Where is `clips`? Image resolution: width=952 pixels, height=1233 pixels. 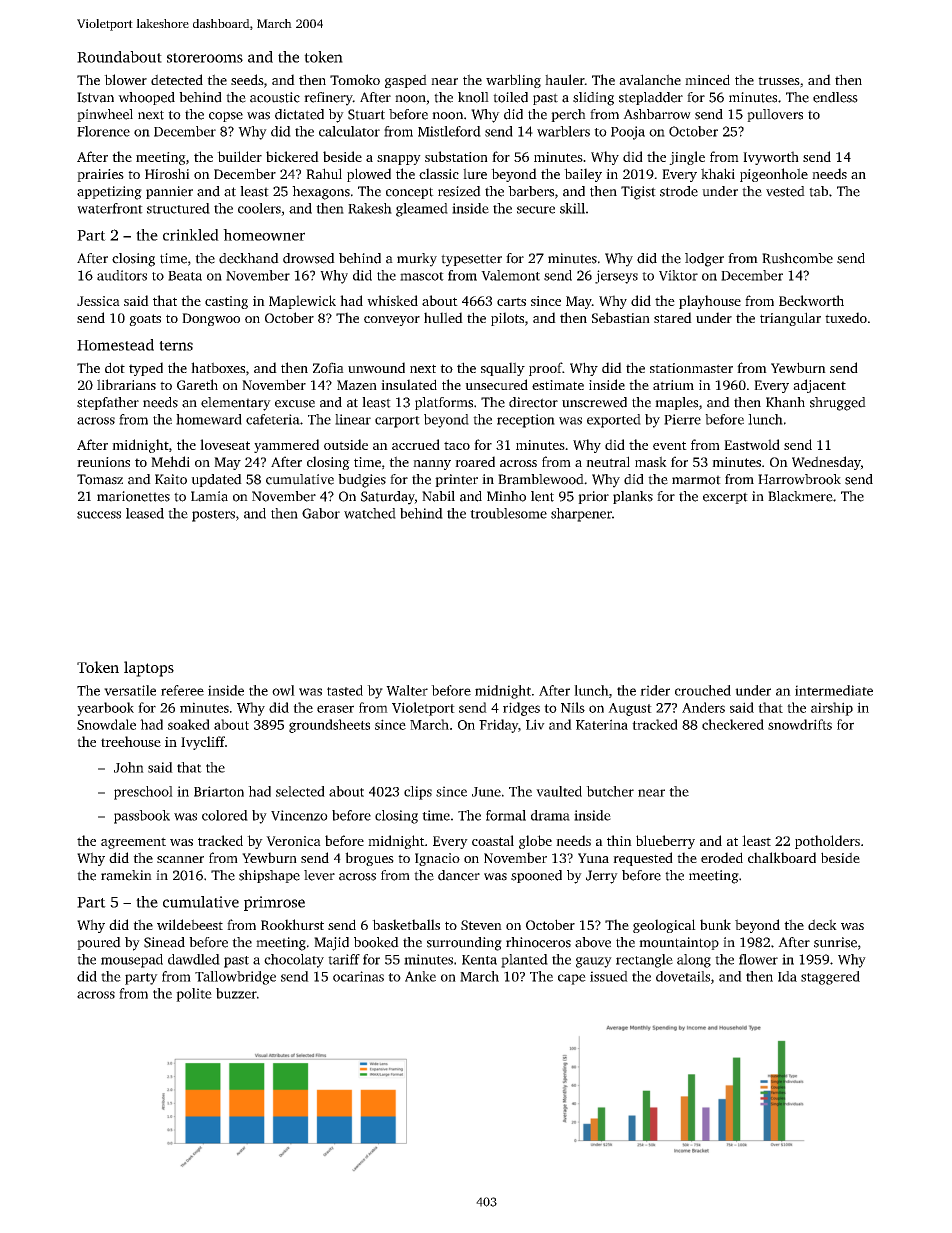 clips is located at coordinates (418, 793).
